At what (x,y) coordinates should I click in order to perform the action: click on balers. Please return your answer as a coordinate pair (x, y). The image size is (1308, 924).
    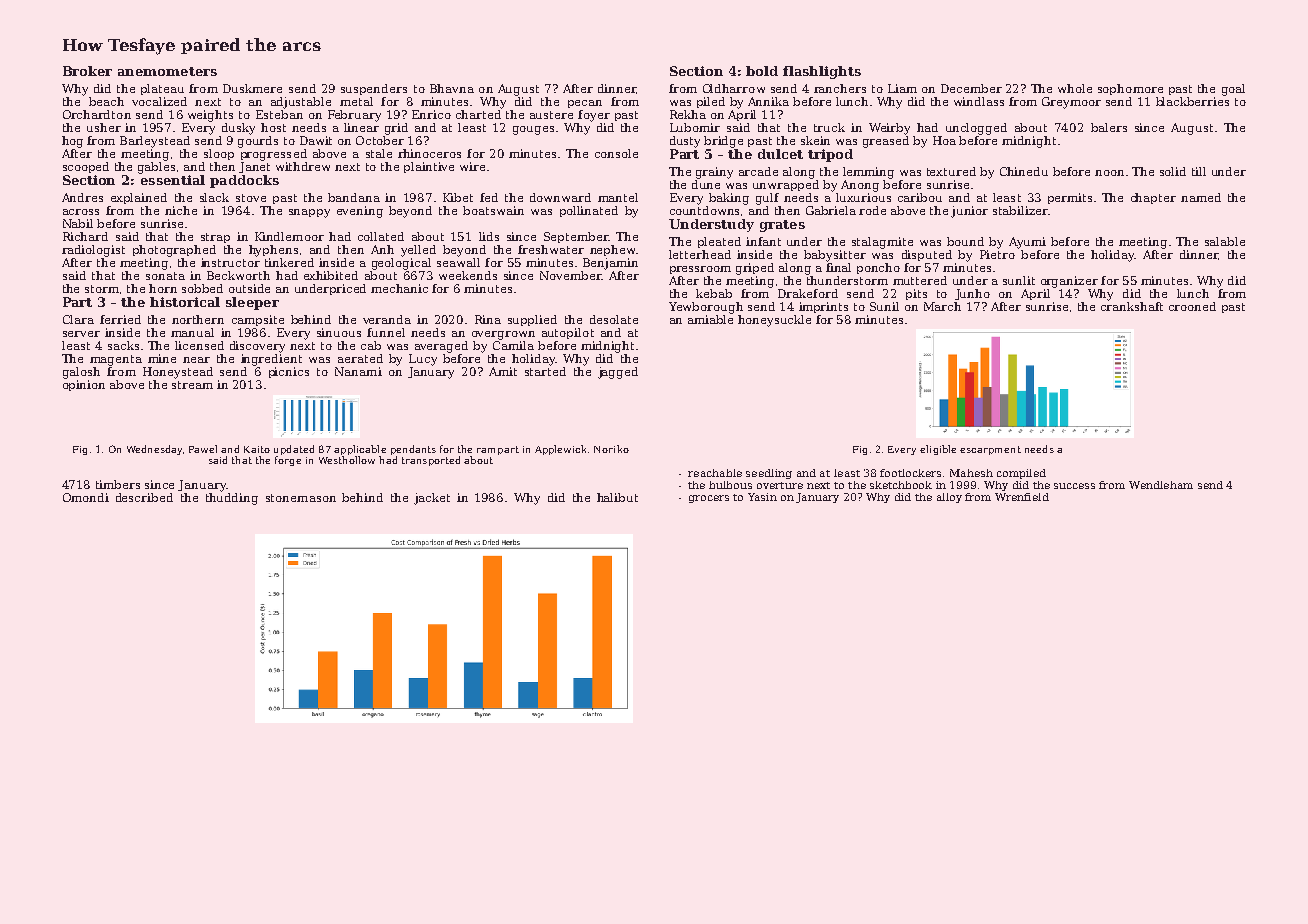
    Looking at the image, I should click on (1109, 127).
